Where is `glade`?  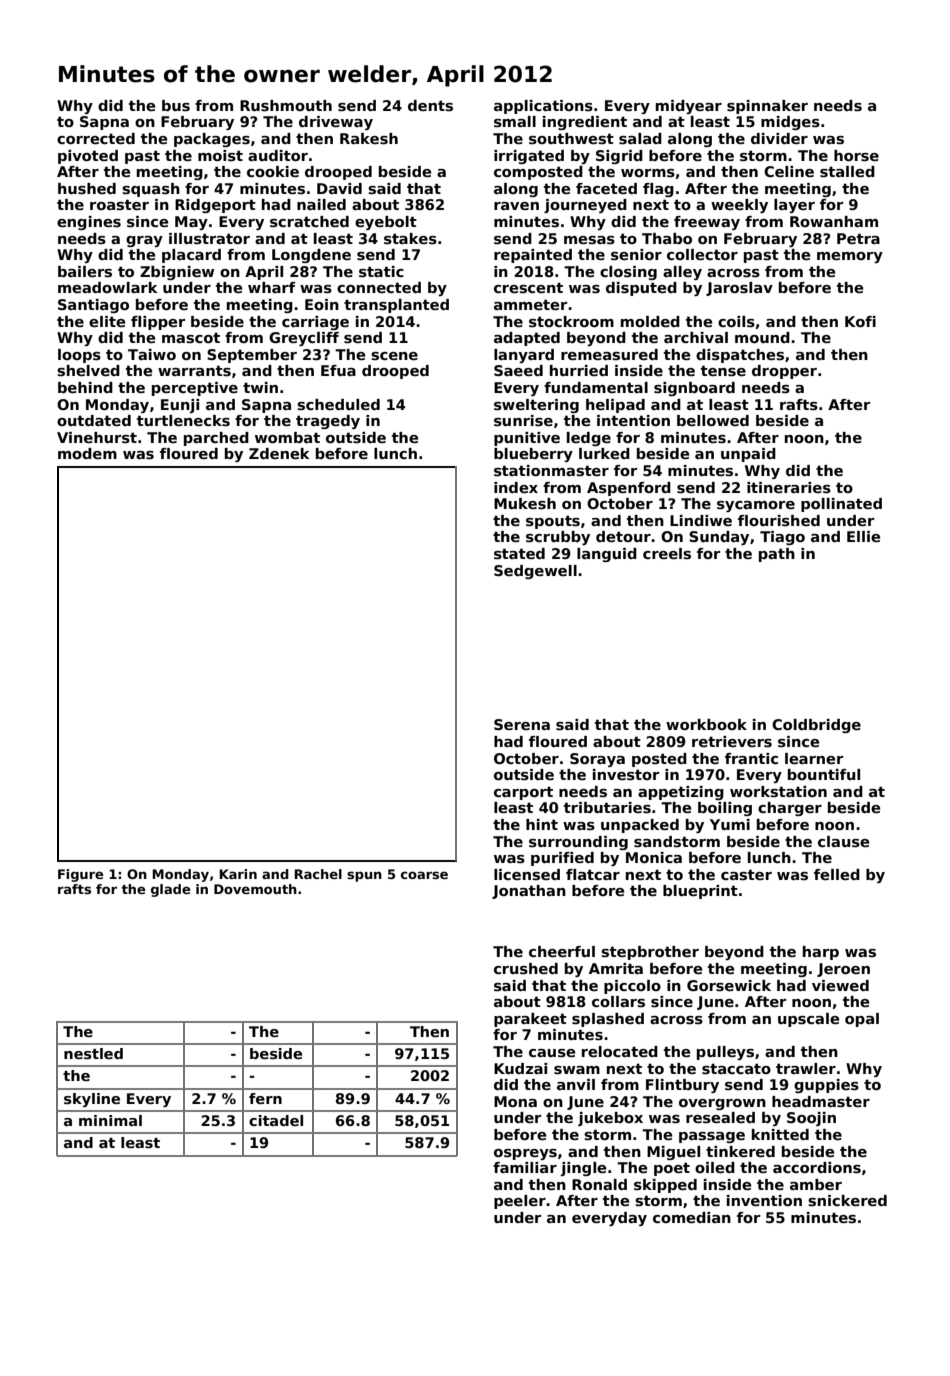 glade is located at coordinates (170, 890).
